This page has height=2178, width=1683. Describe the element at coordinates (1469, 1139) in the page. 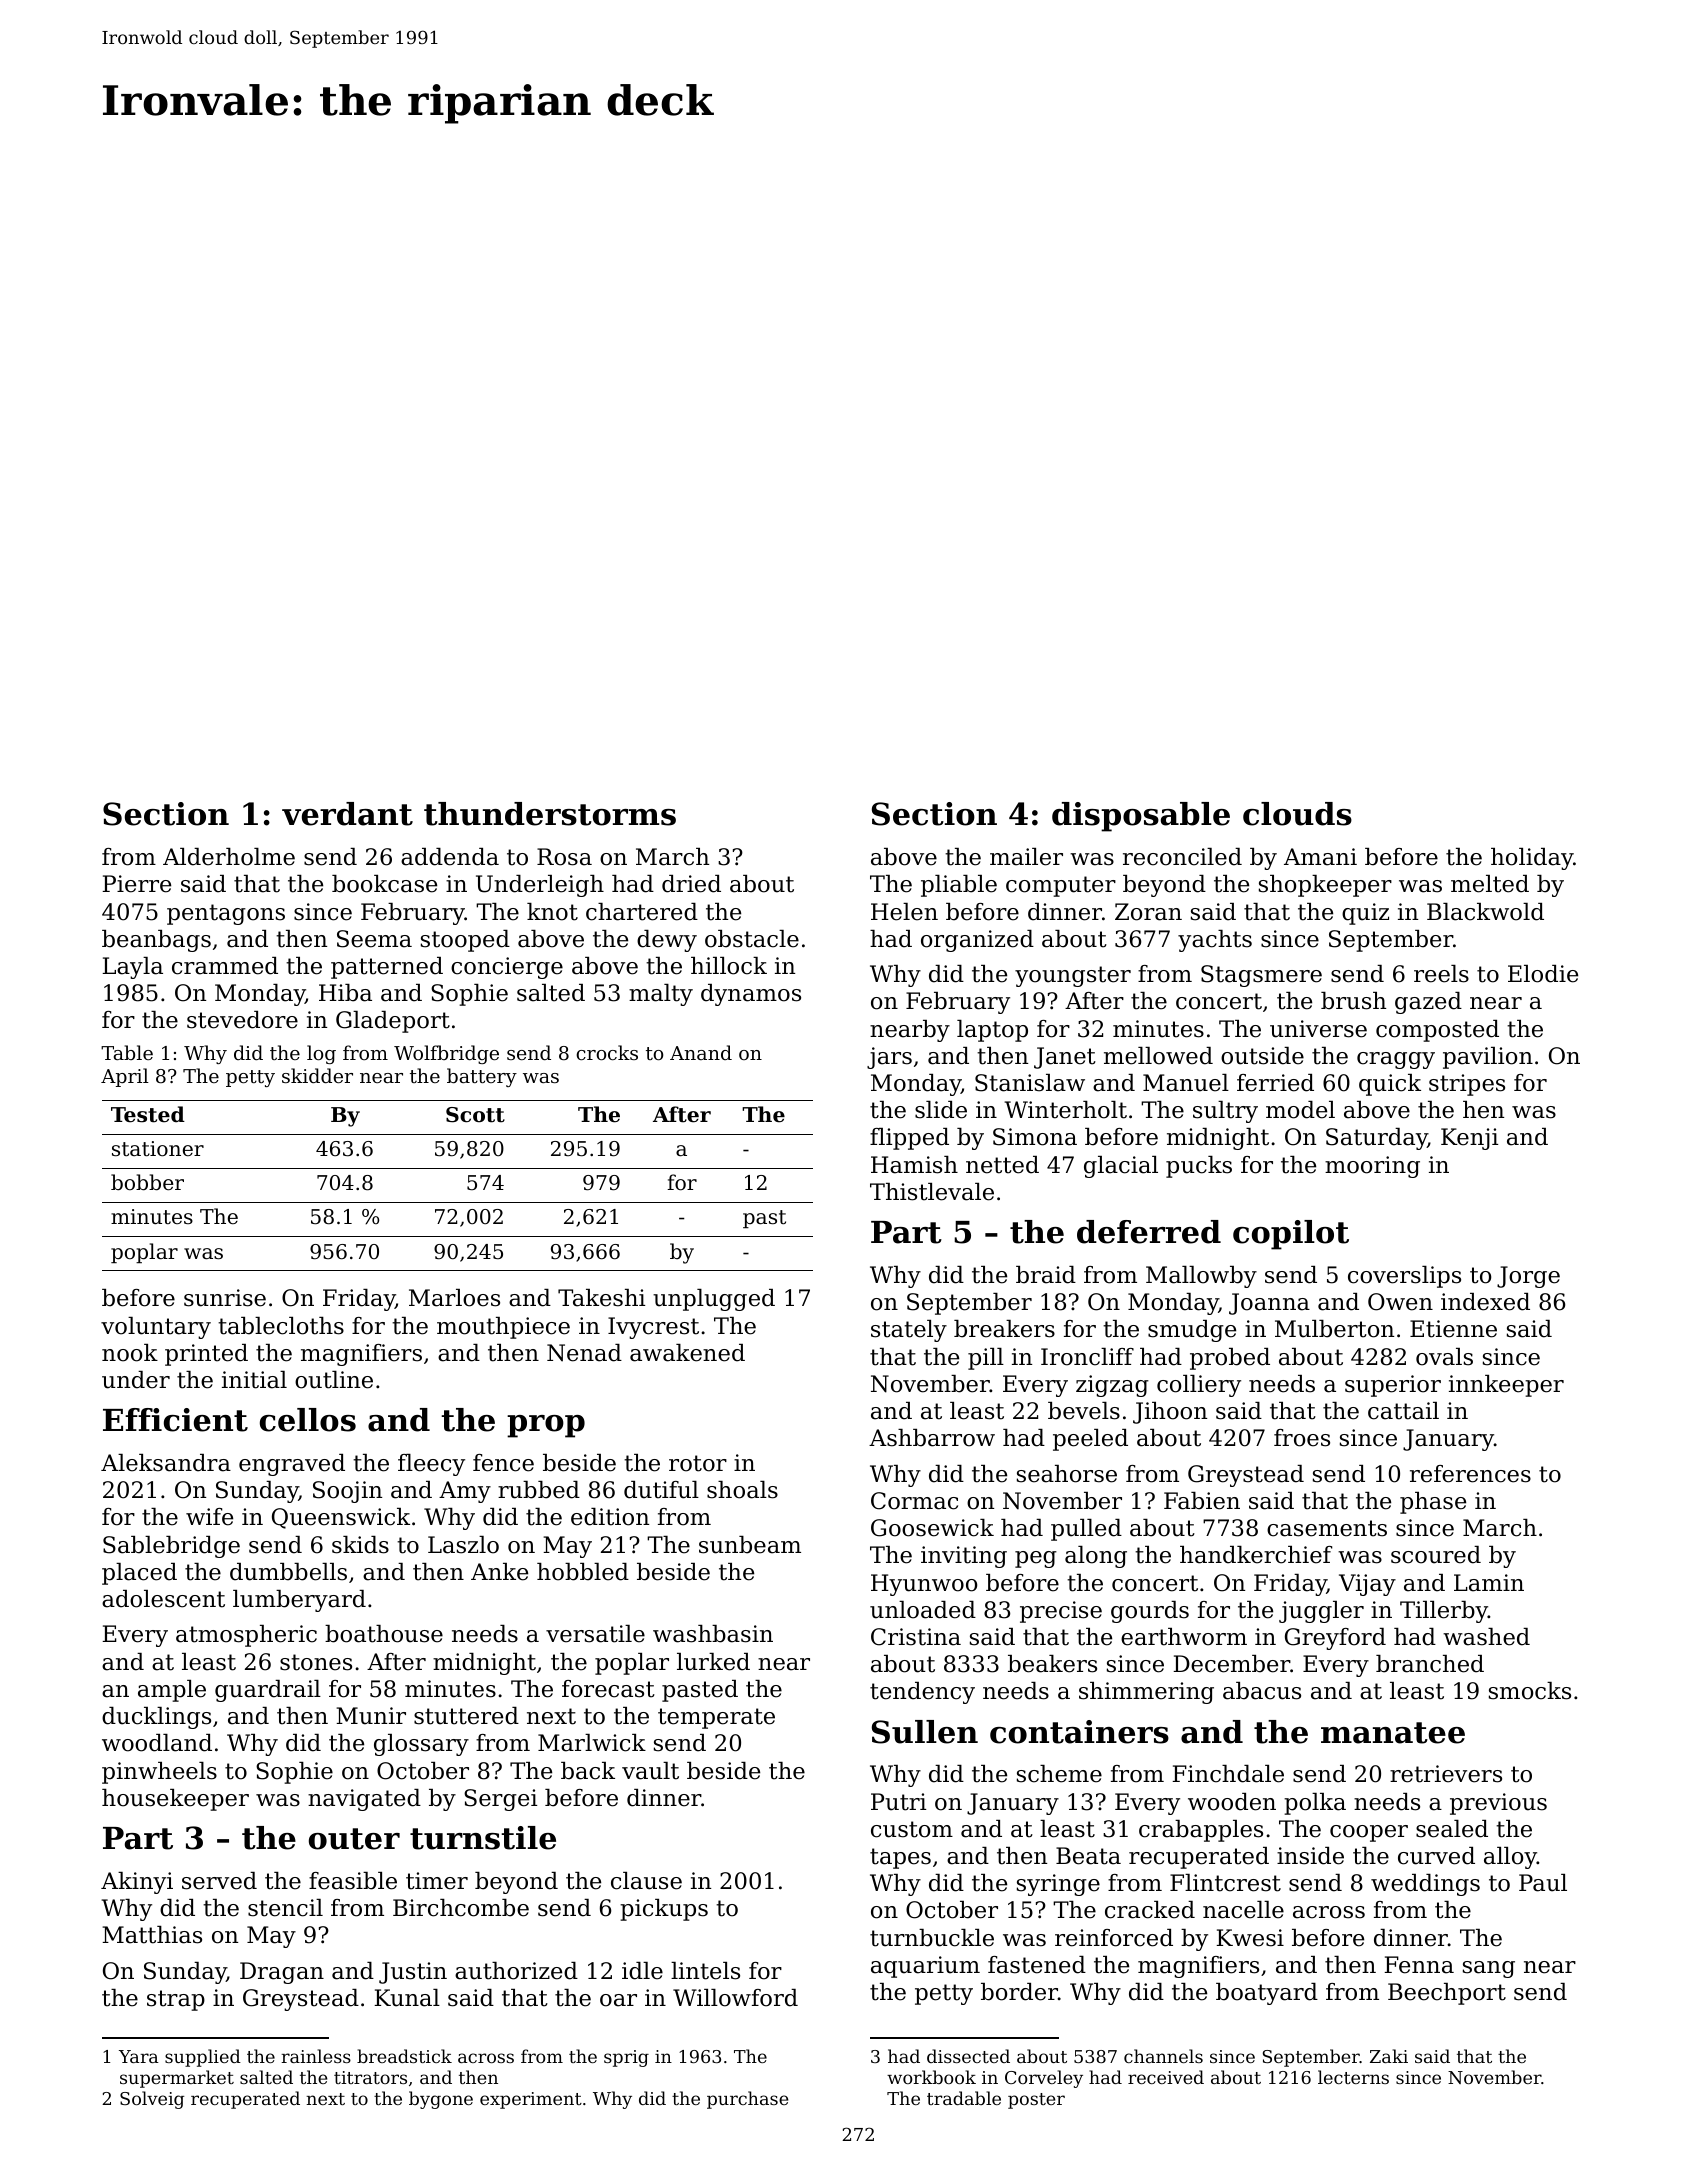

I see `Kenji` at that location.
